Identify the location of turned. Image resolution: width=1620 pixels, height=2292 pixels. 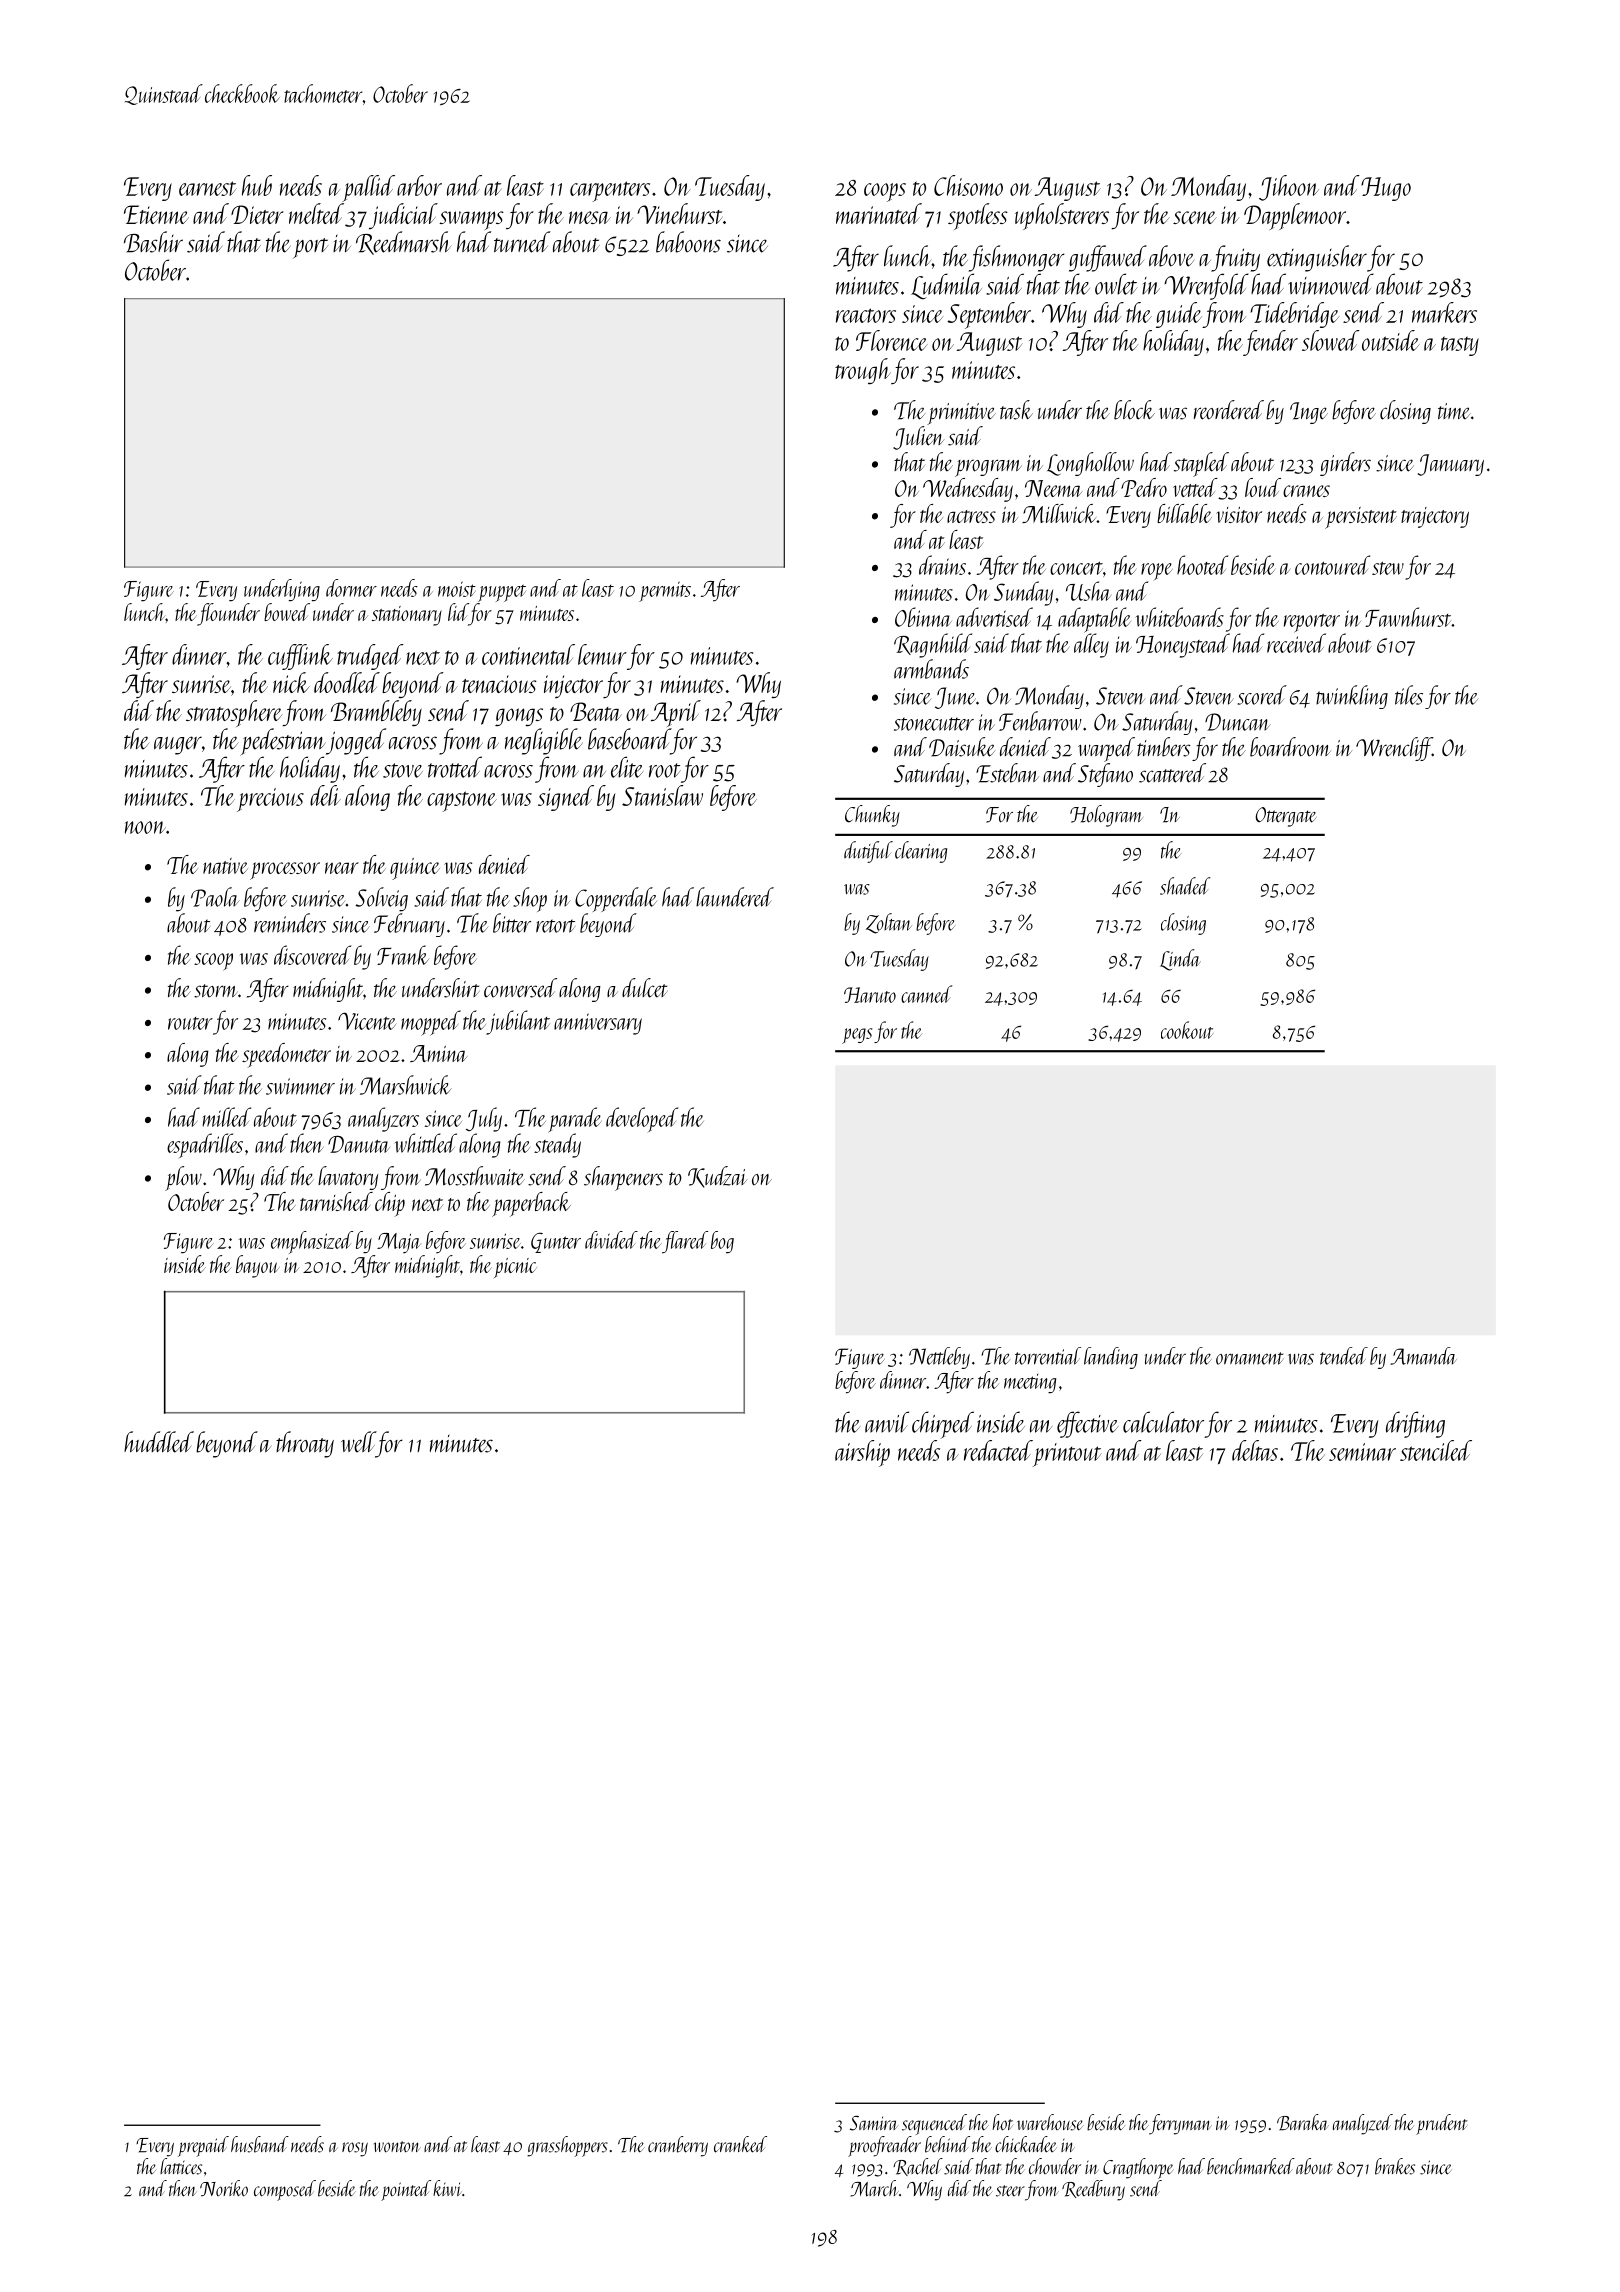
(522, 242).
